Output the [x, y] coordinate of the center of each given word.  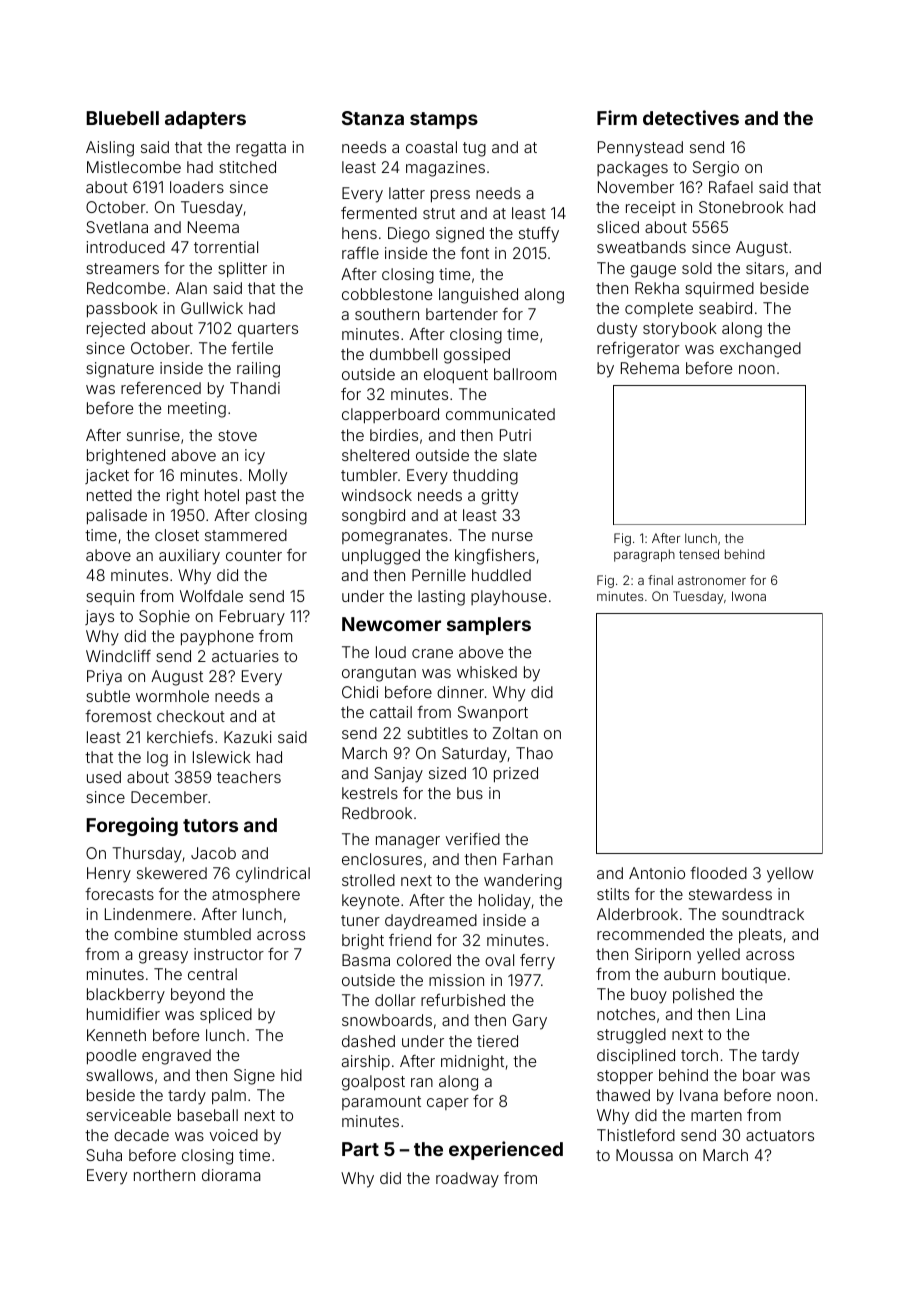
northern [164, 1175]
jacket [107, 476]
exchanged [760, 350]
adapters [205, 120]
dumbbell [403, 354]
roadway [467, 1180]
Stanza [373, 118]
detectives [691, 117]
